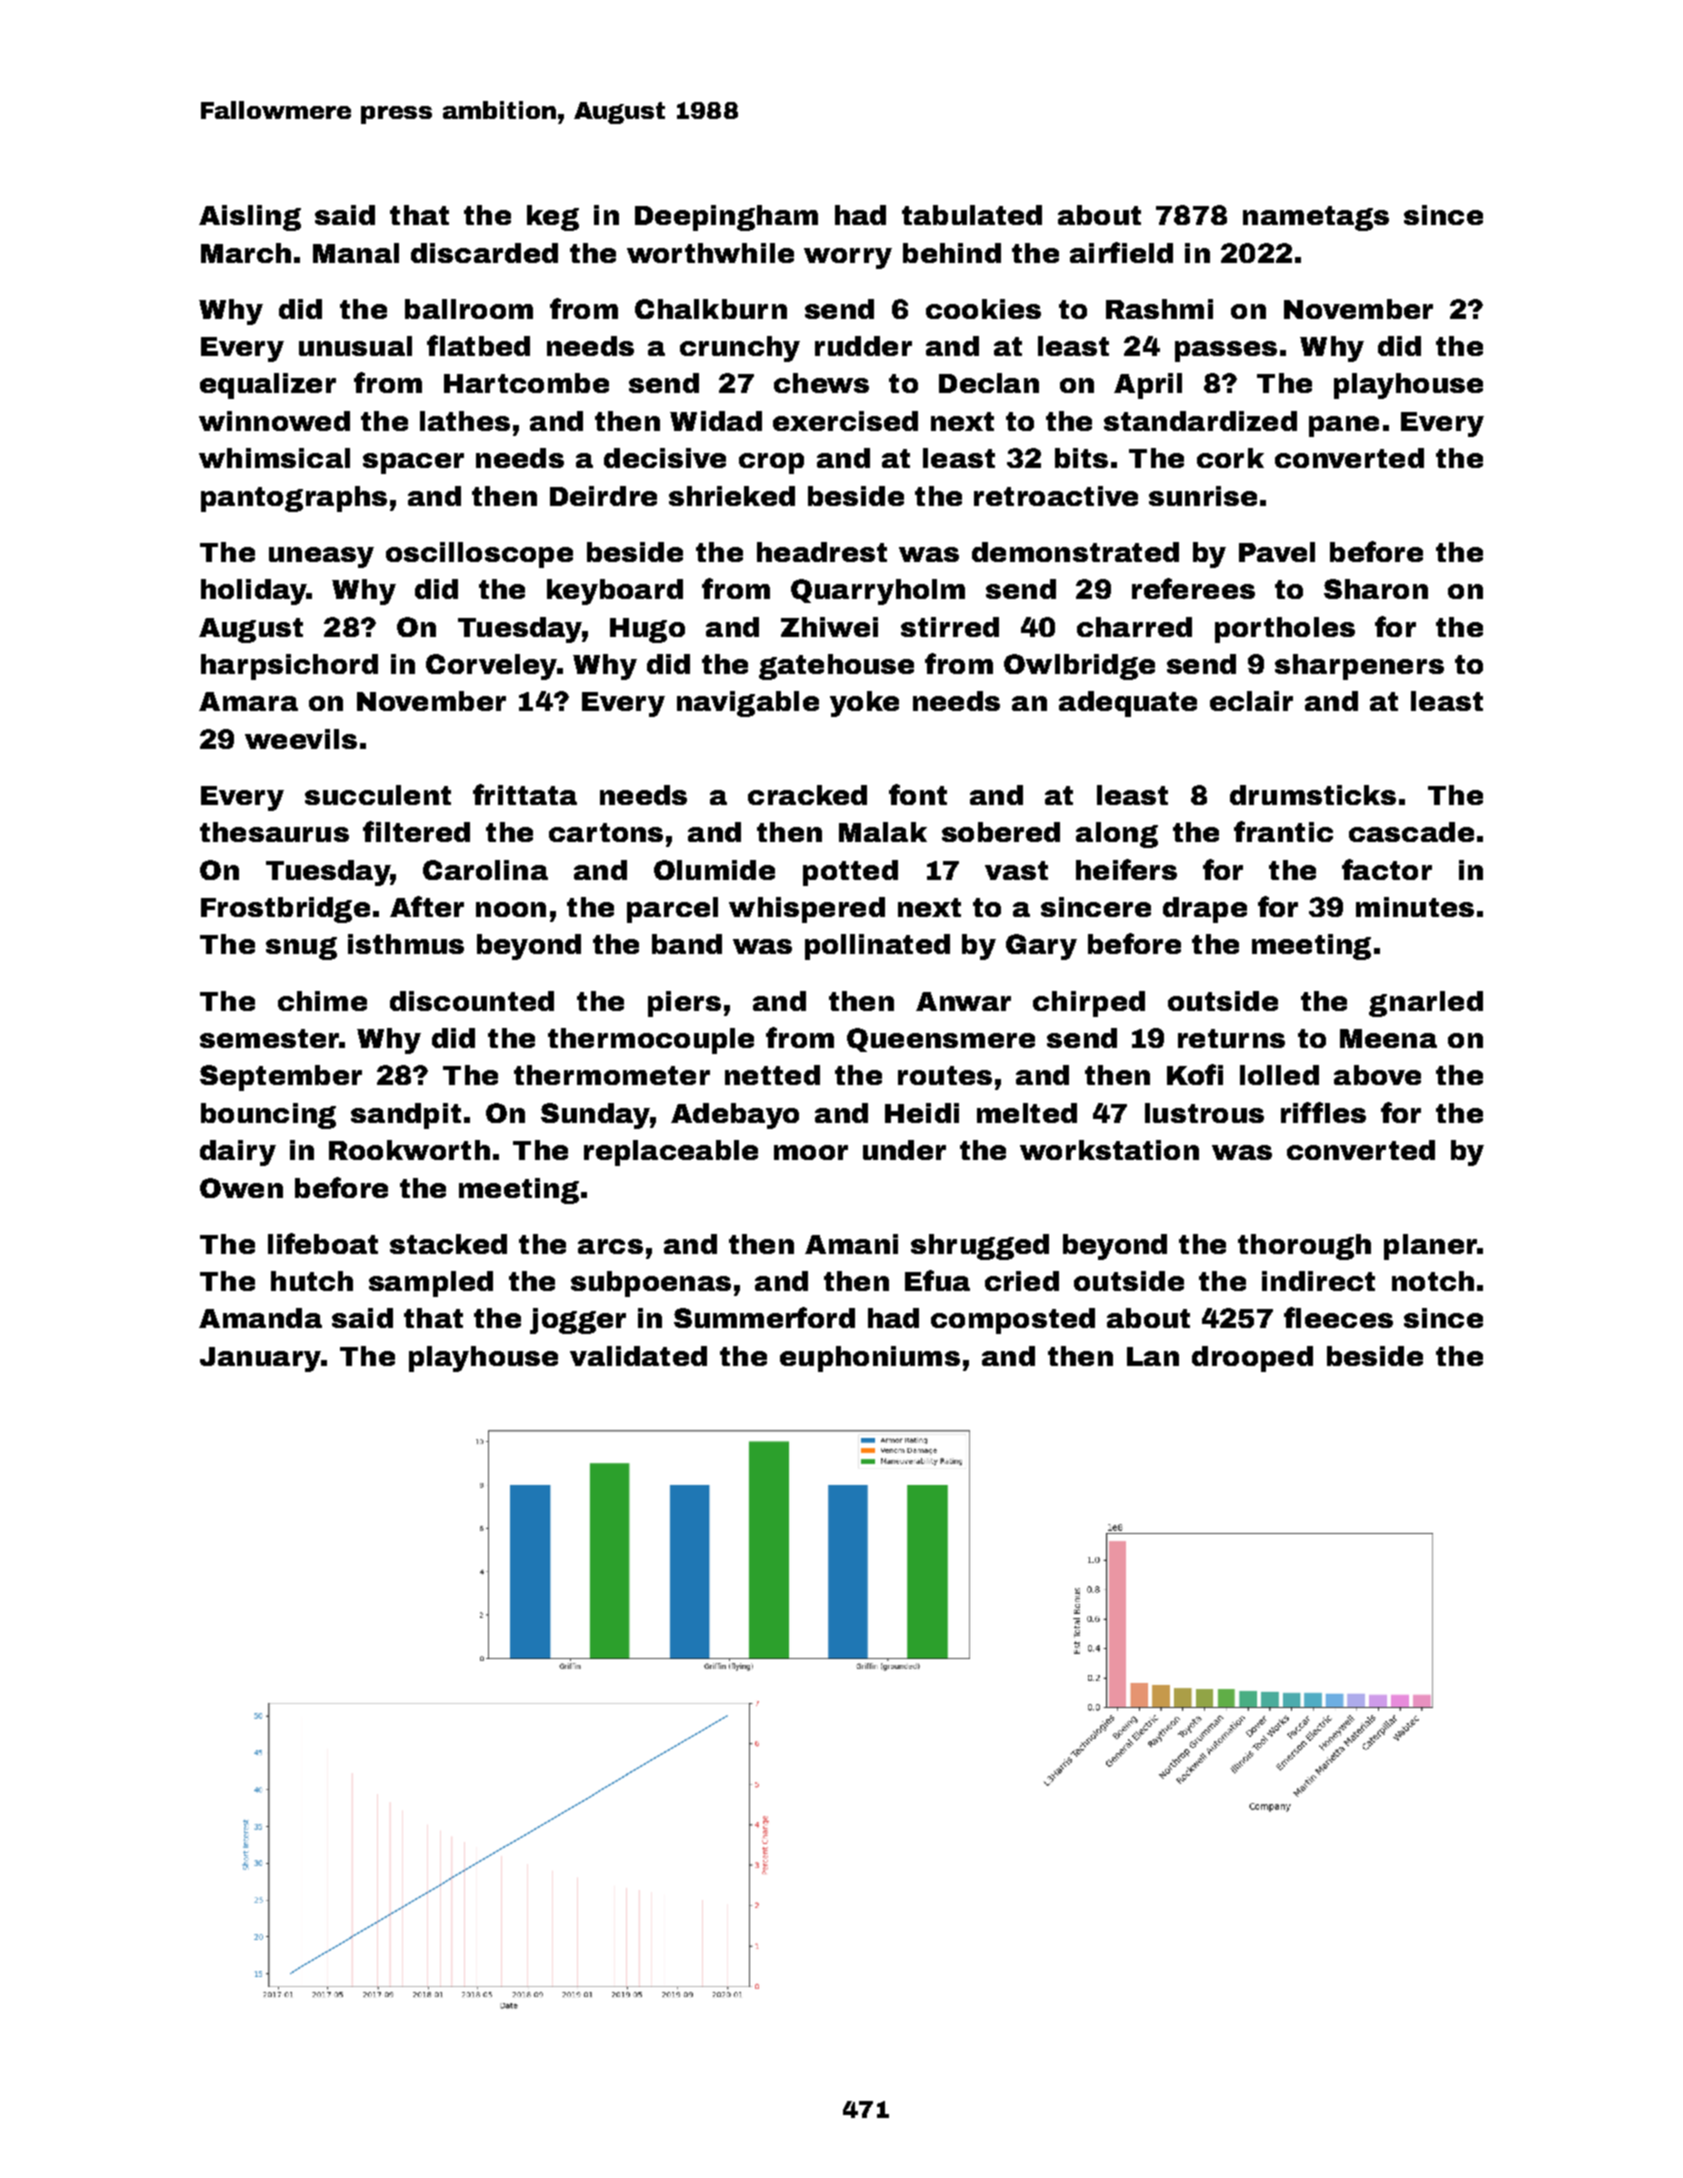 This image has width=1683, height=2178. Describe the element at coordinates (807, 910) in the image. I see `whispered` at that location.
